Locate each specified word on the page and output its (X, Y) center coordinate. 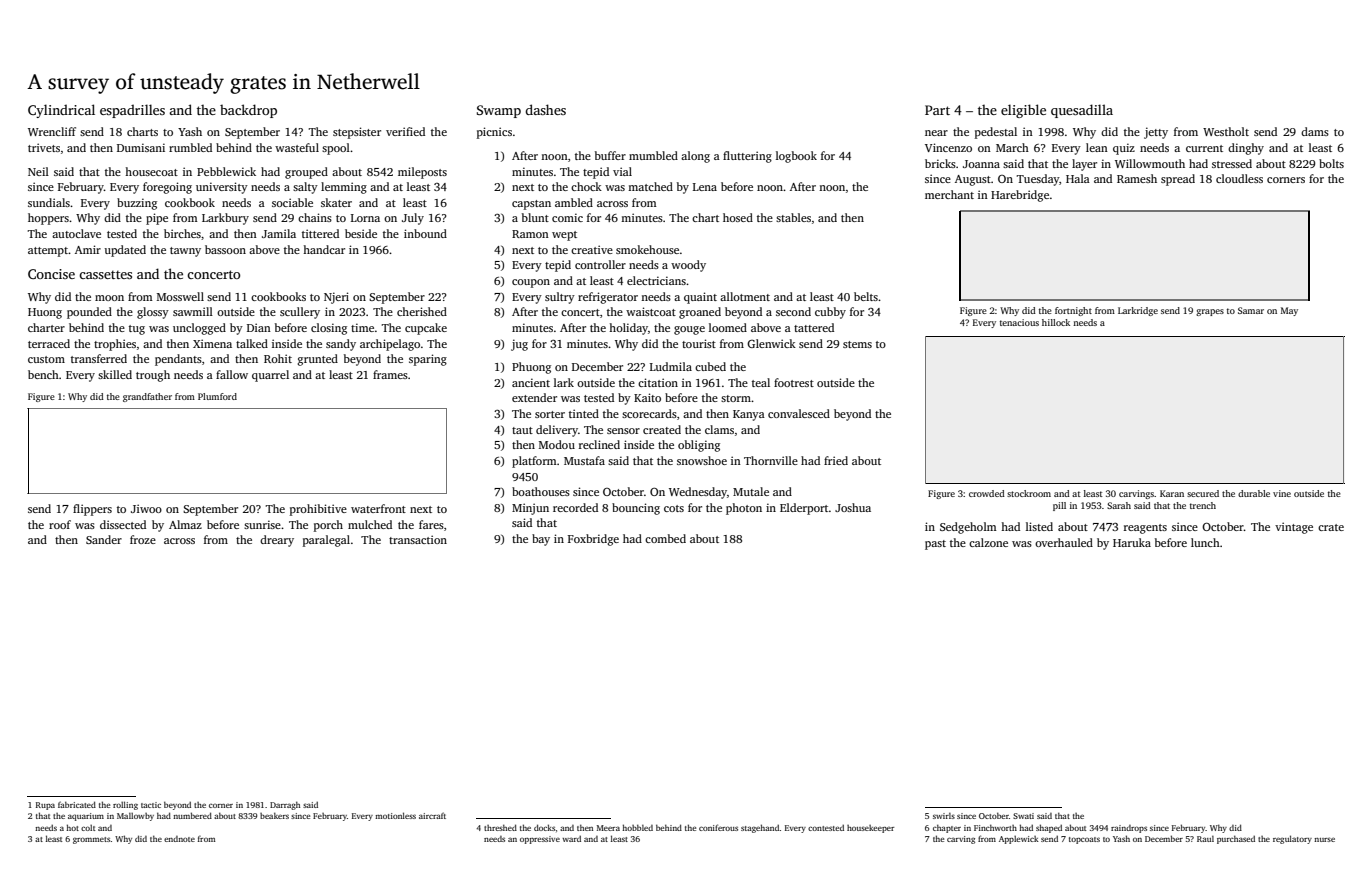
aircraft (432, 815)
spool (336, 149)
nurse (1324, 839)
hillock (1056, 322)
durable (1254, 493)
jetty (1156, 133)
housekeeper (870, 829)
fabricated (77, 804)
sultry (560, 298)
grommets (92, 840)
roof (60, 524)
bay (541, 540)
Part (937, 110)
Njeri (336, 298)
